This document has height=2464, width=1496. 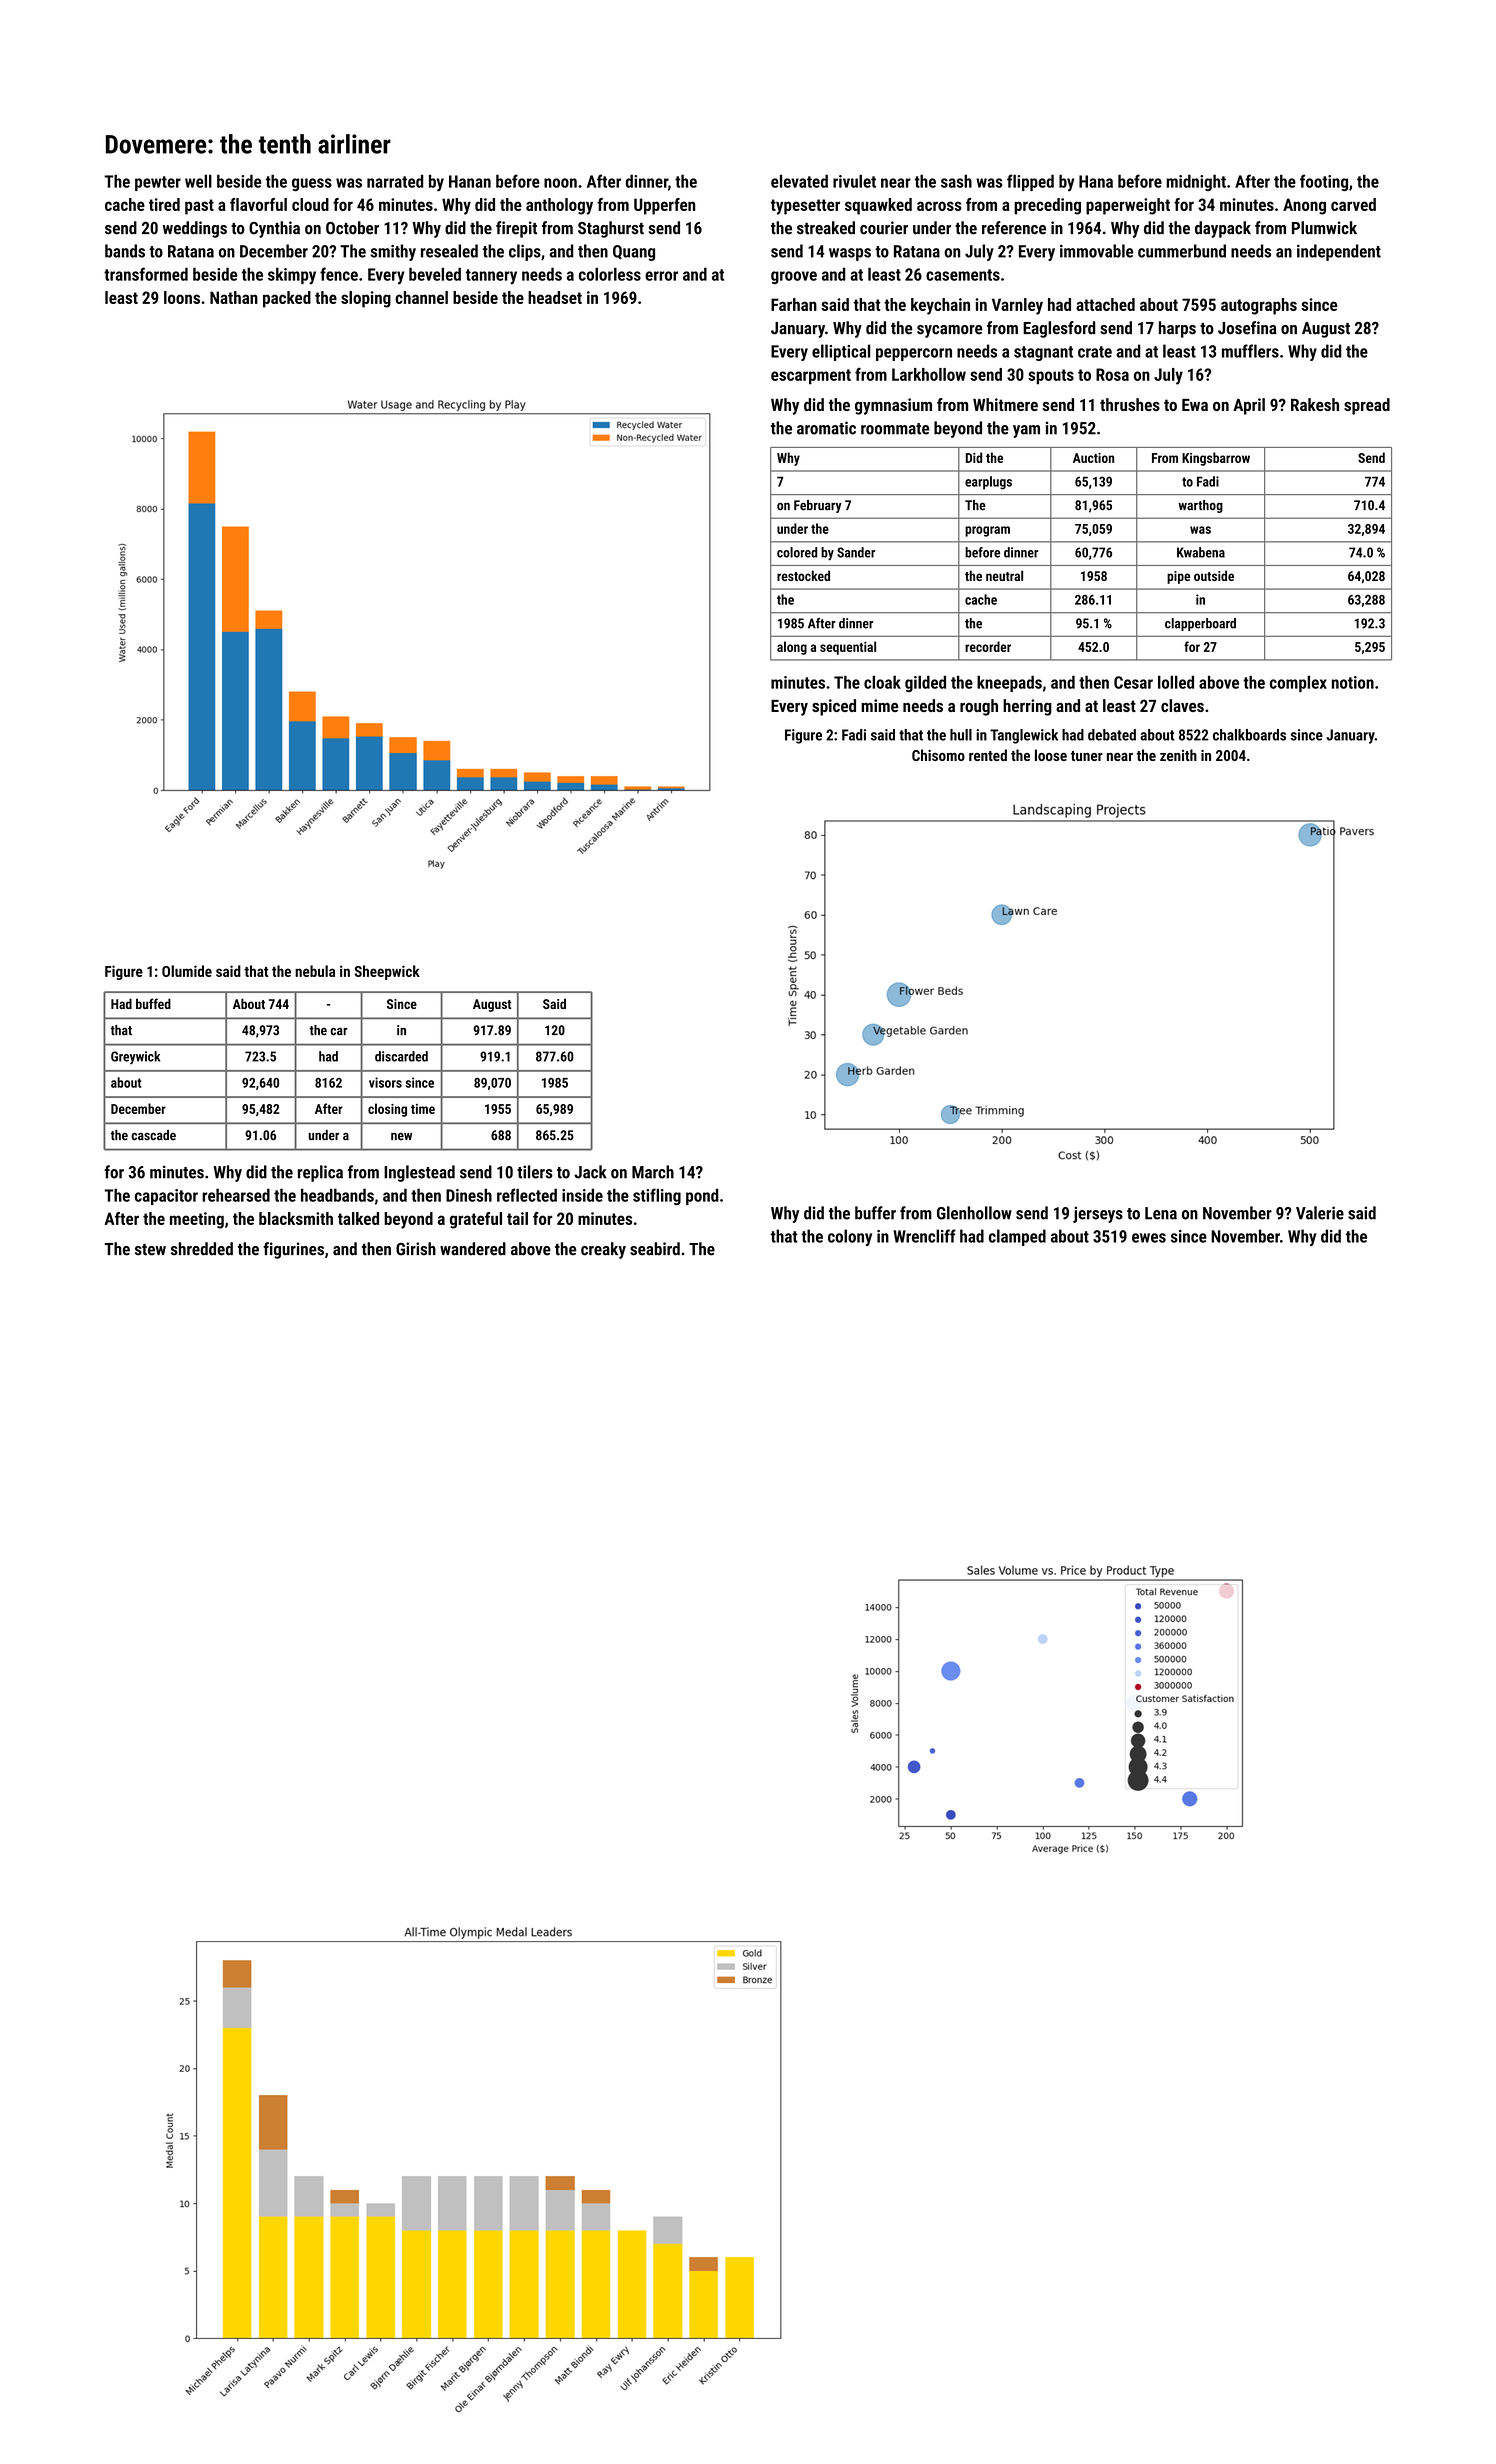 What do you see at coordinates (850, 1237) in the document?
I see `colony` at bounding box center [850, 1237].
